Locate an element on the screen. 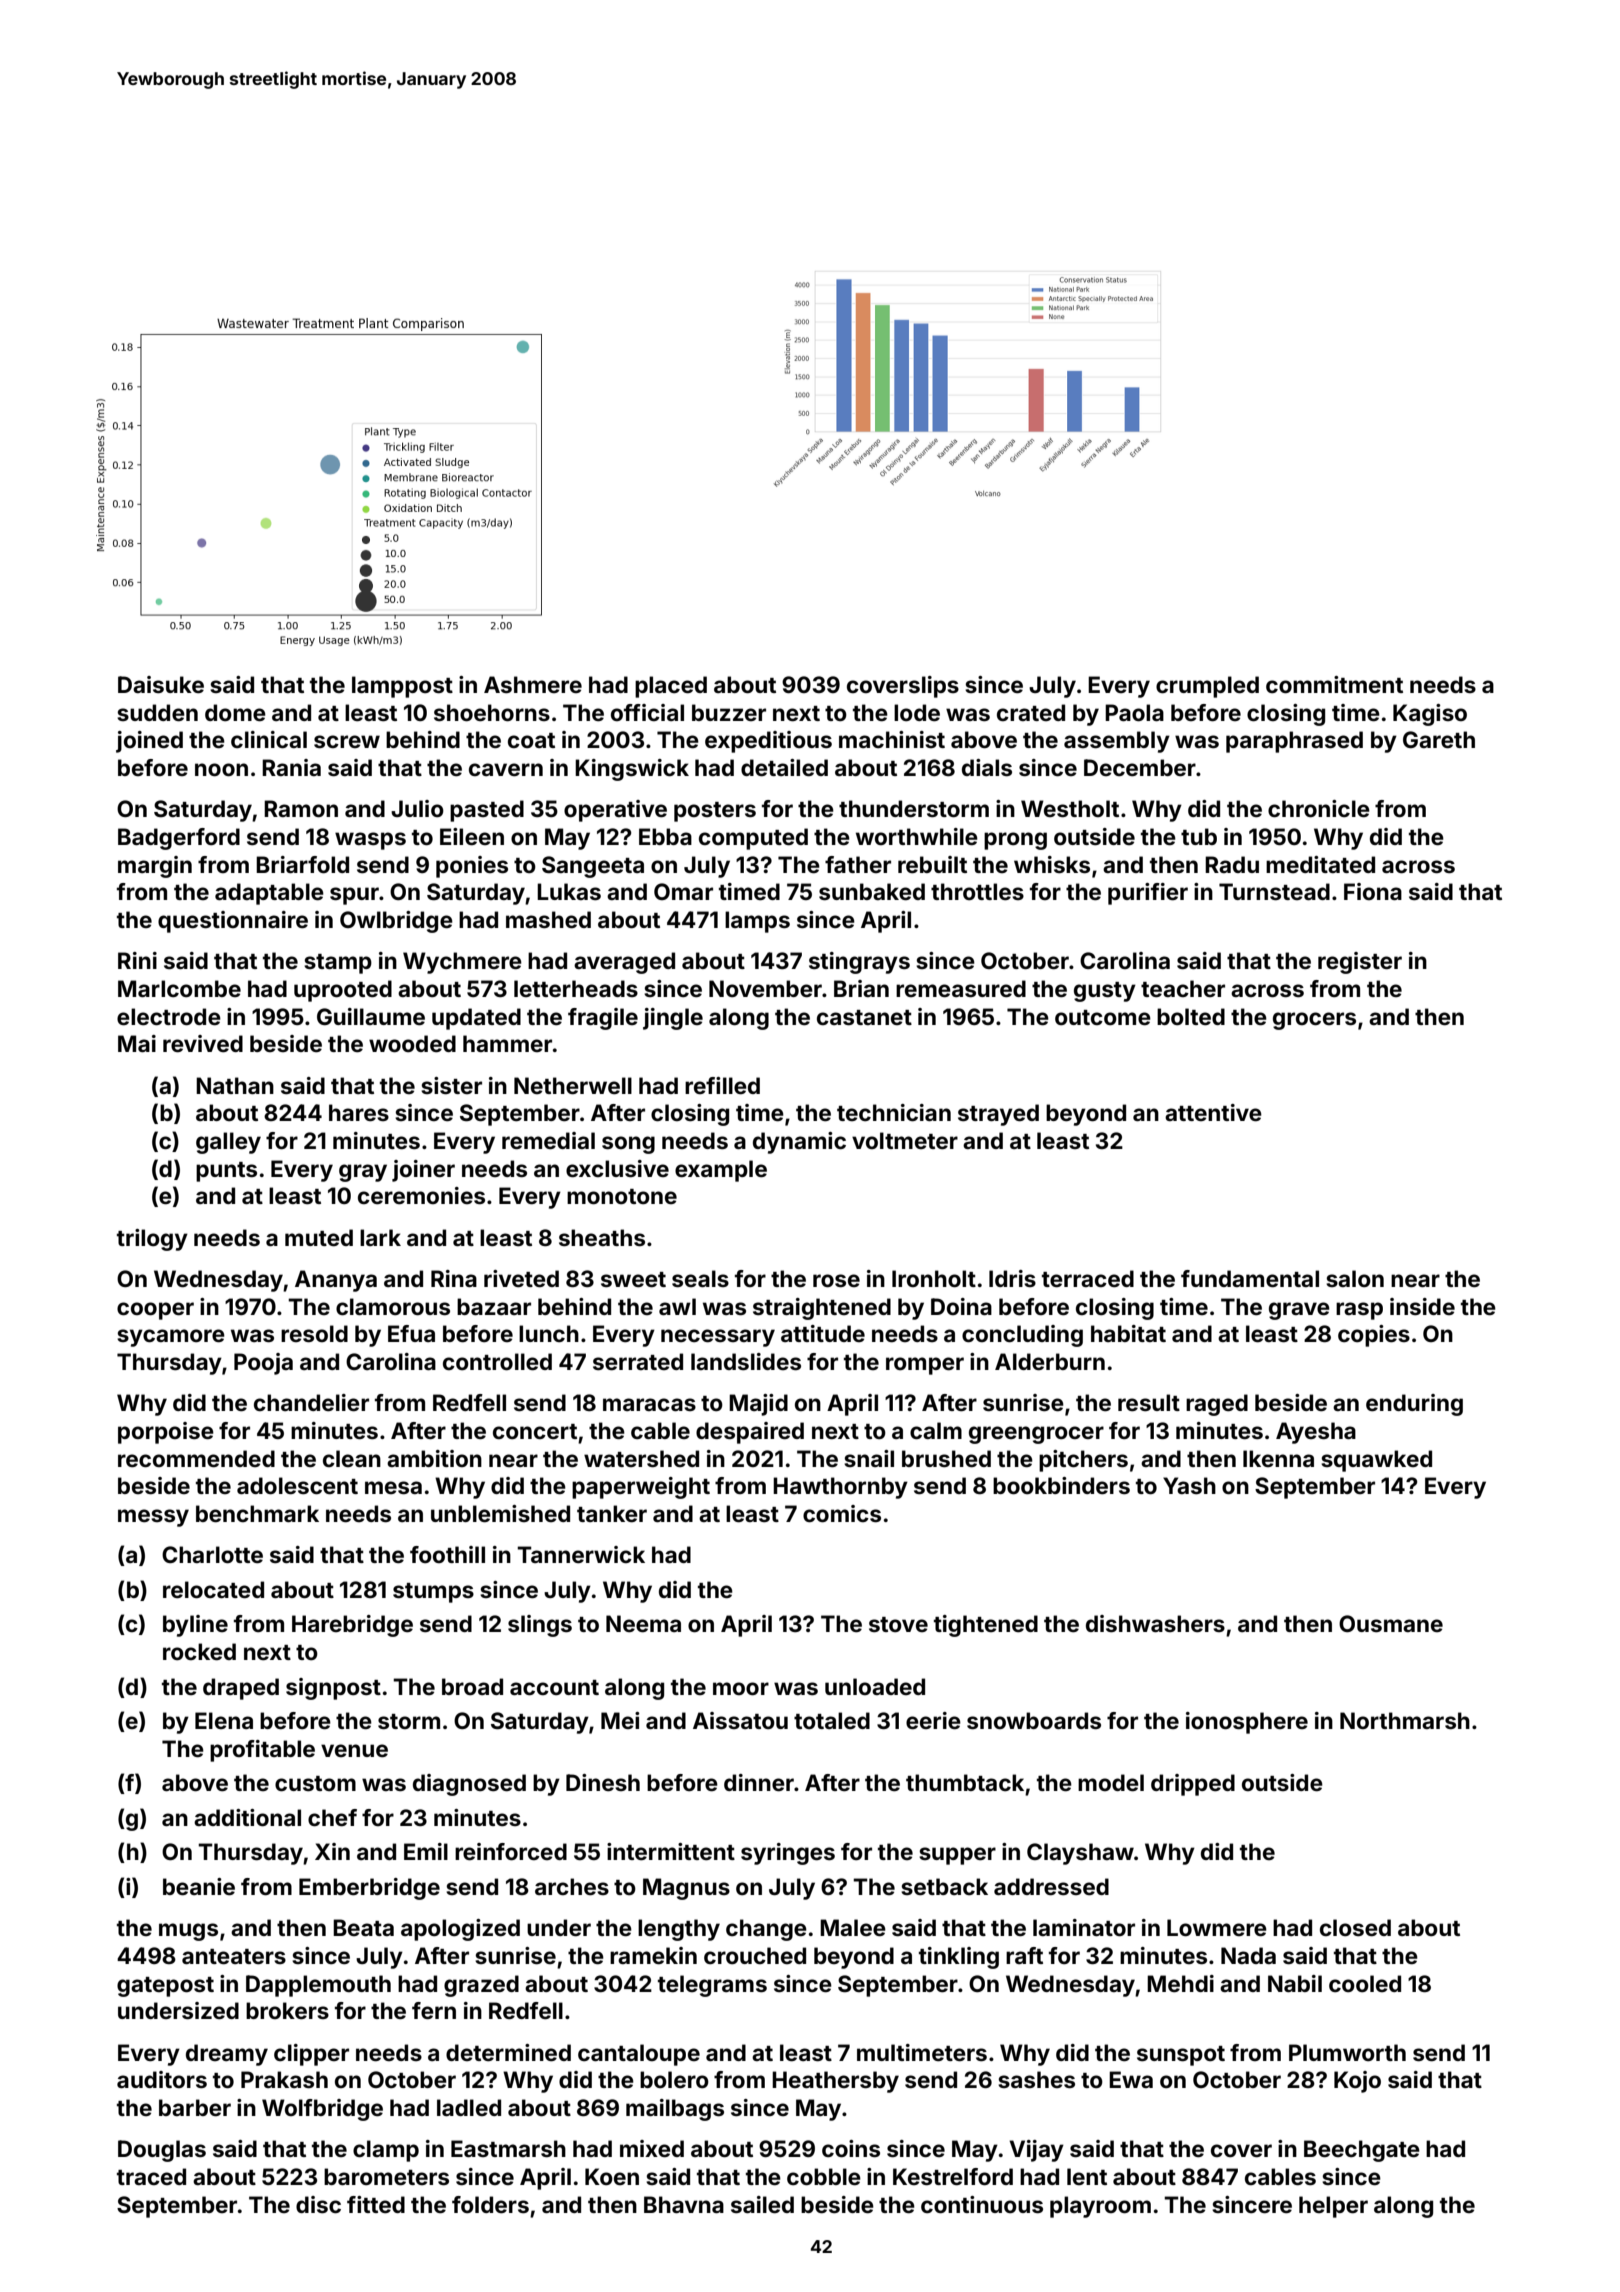  intermittent is located at coordinates (671, 1851).
